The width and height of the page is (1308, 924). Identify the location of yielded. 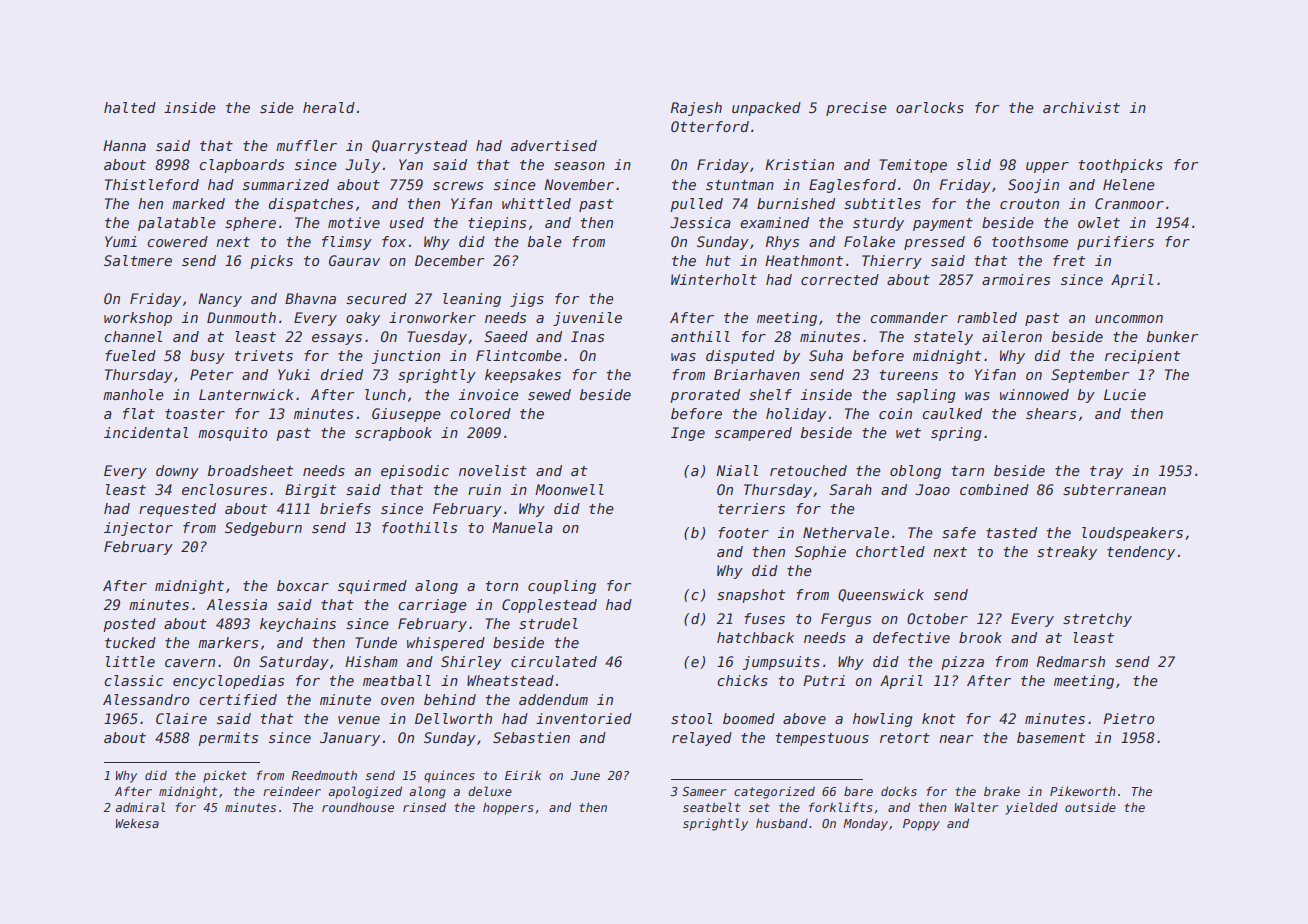
(1031, 808).
